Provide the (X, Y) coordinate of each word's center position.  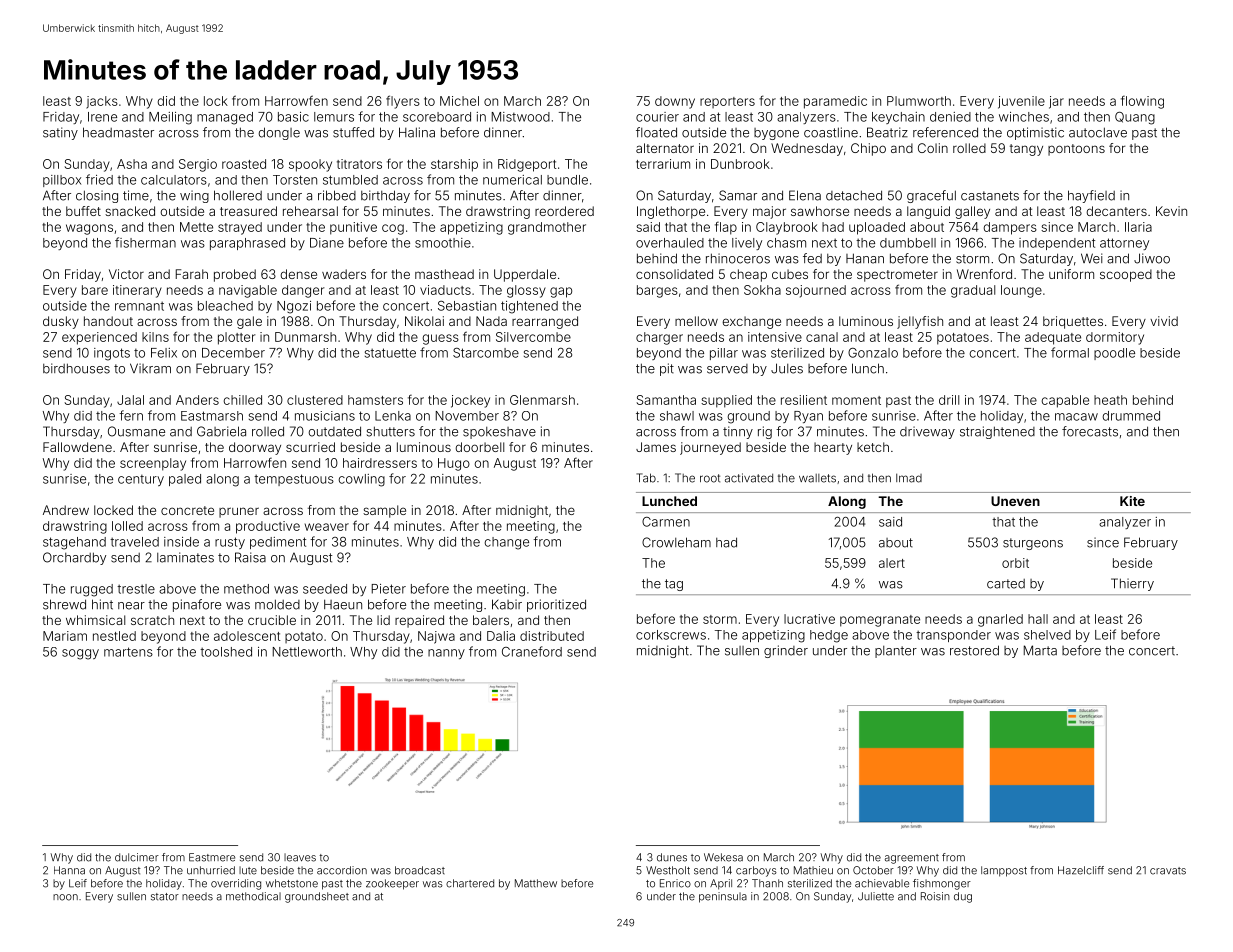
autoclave (1098, 132)
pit (667, 369)
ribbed (337, 195)
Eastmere (212, 857)
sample (384, 511)
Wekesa (723, 857)
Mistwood (521, 117)
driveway (927, 432)
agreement (912, 859)
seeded (325, 589)
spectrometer (897, 276)
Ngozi (294, 307)
